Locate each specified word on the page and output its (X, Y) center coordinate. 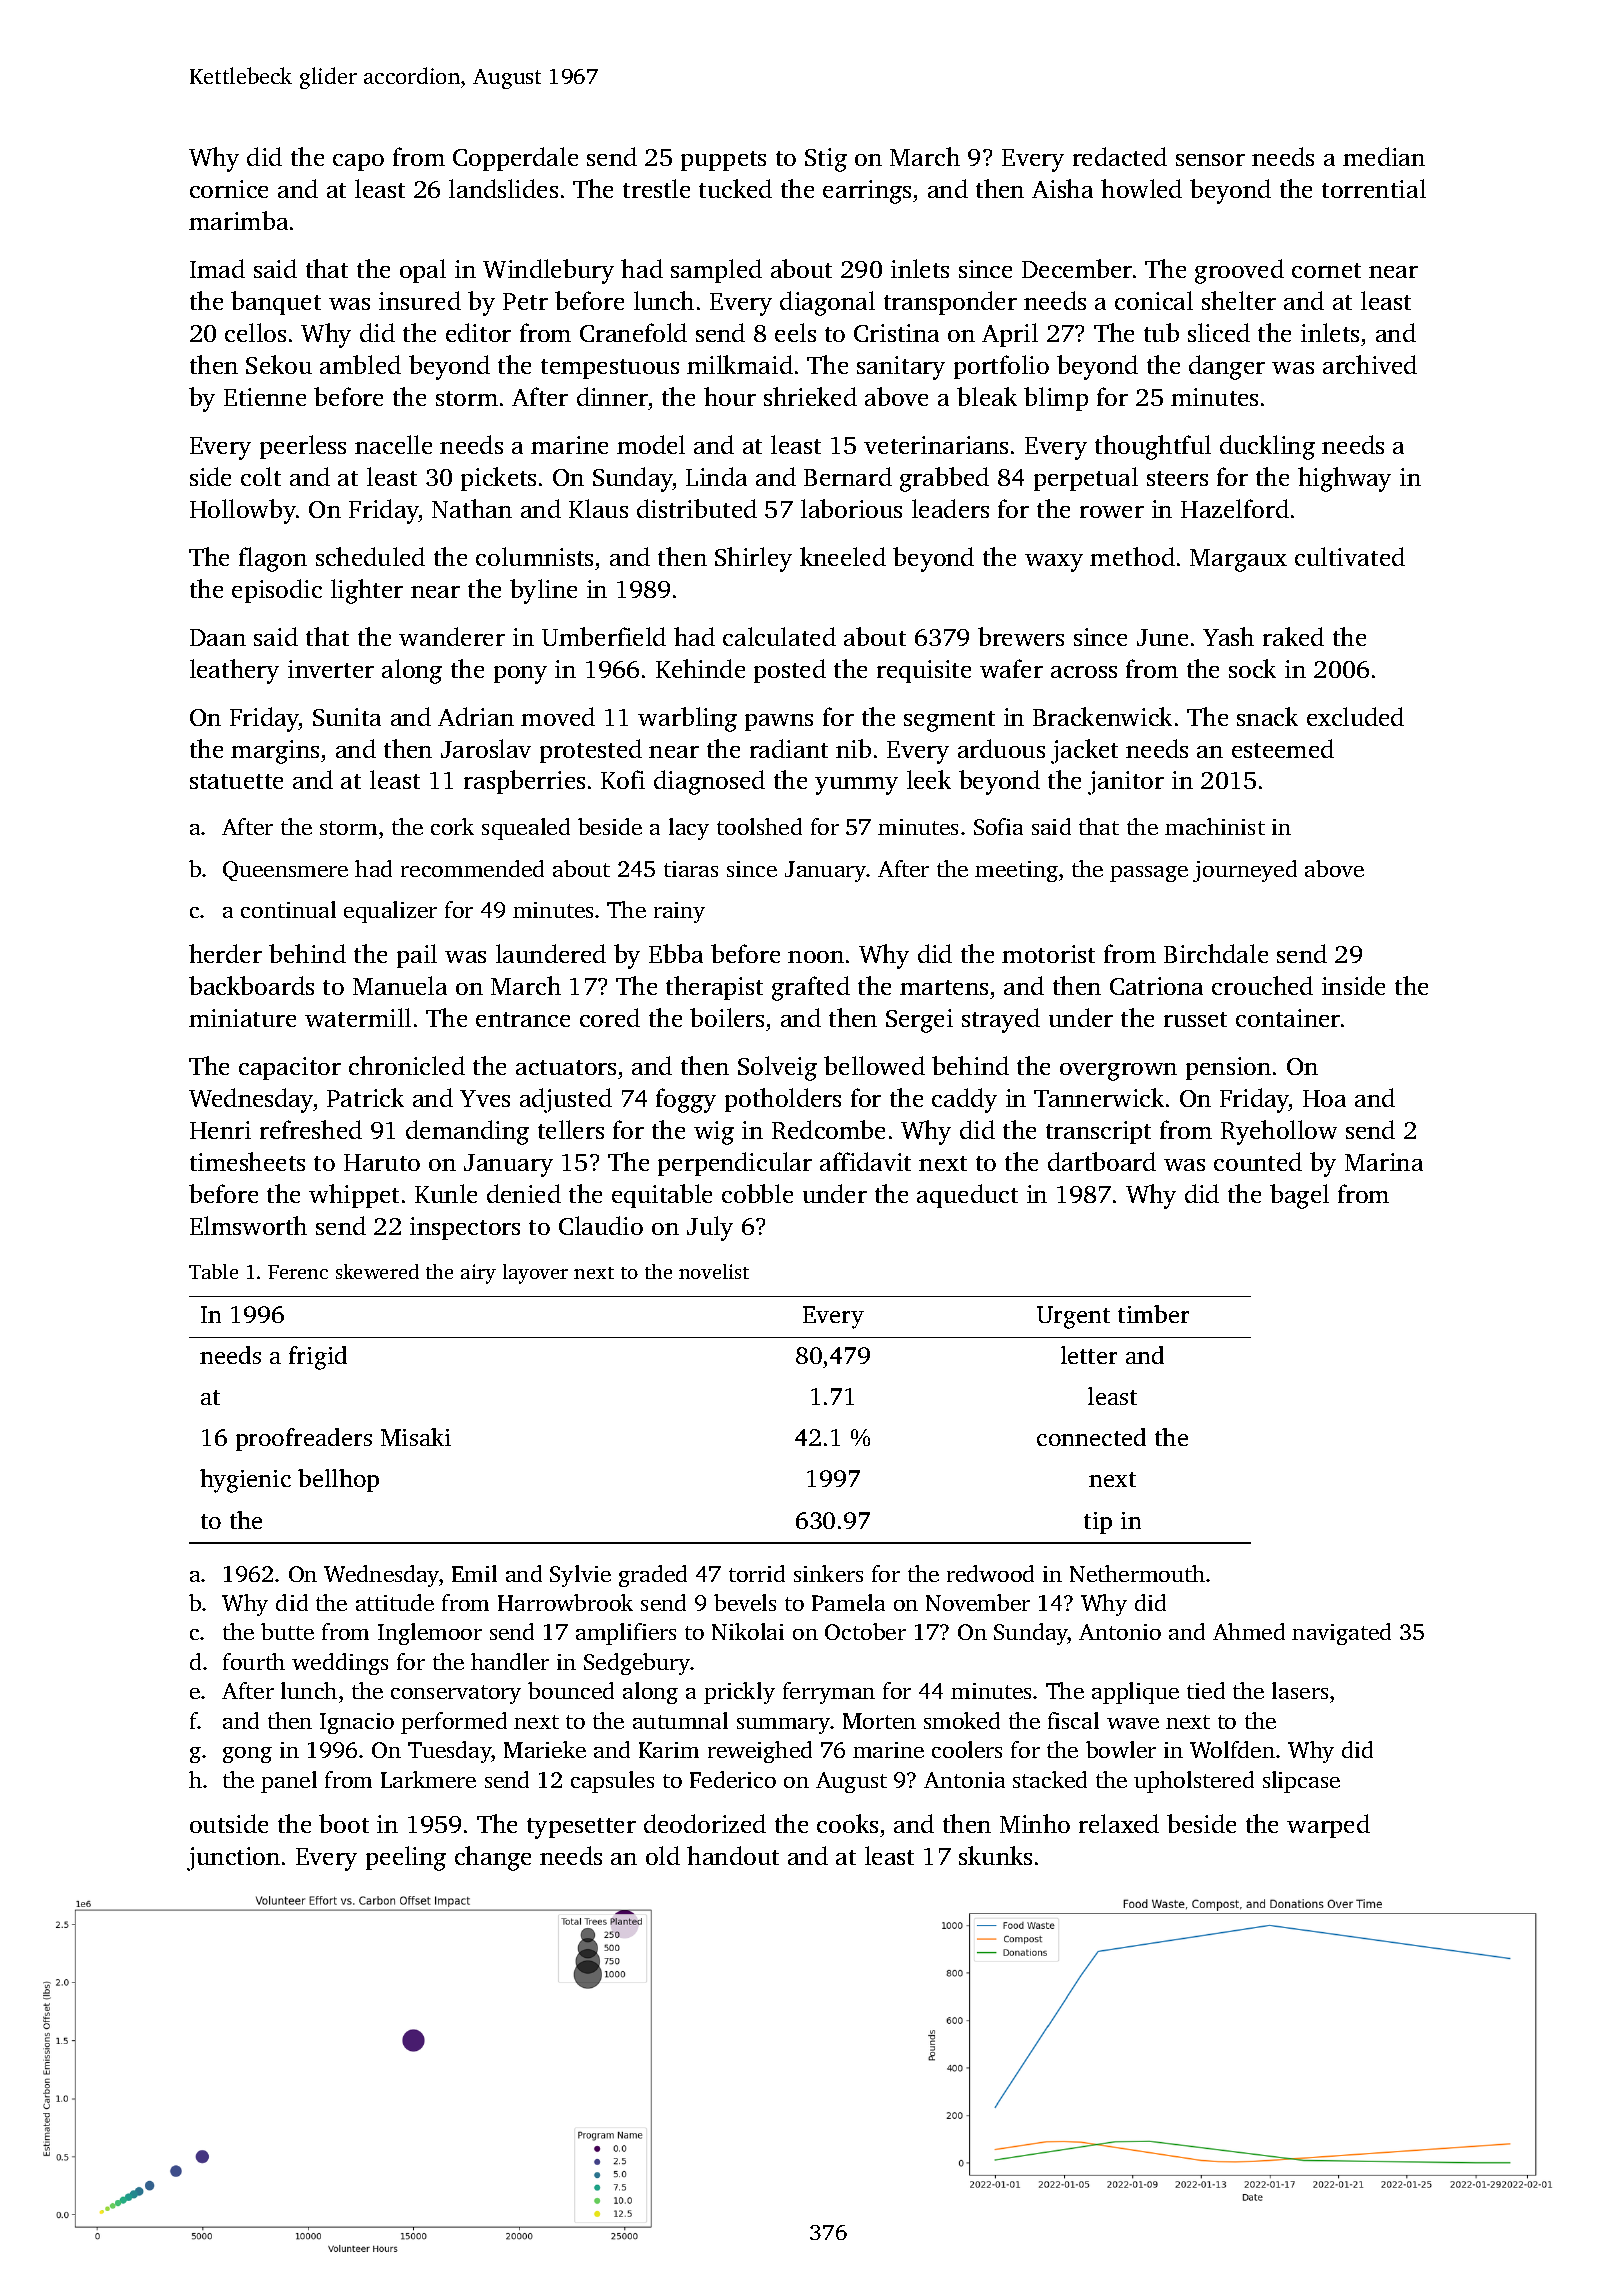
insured (420, 300)
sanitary (901, 368)
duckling (1267, 447)
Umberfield (604, 636)
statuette (236, 781)
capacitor (290, 1068)
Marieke (545, 1749)
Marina (1384, 1162)
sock (1252, 668)
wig (714, 1133)
